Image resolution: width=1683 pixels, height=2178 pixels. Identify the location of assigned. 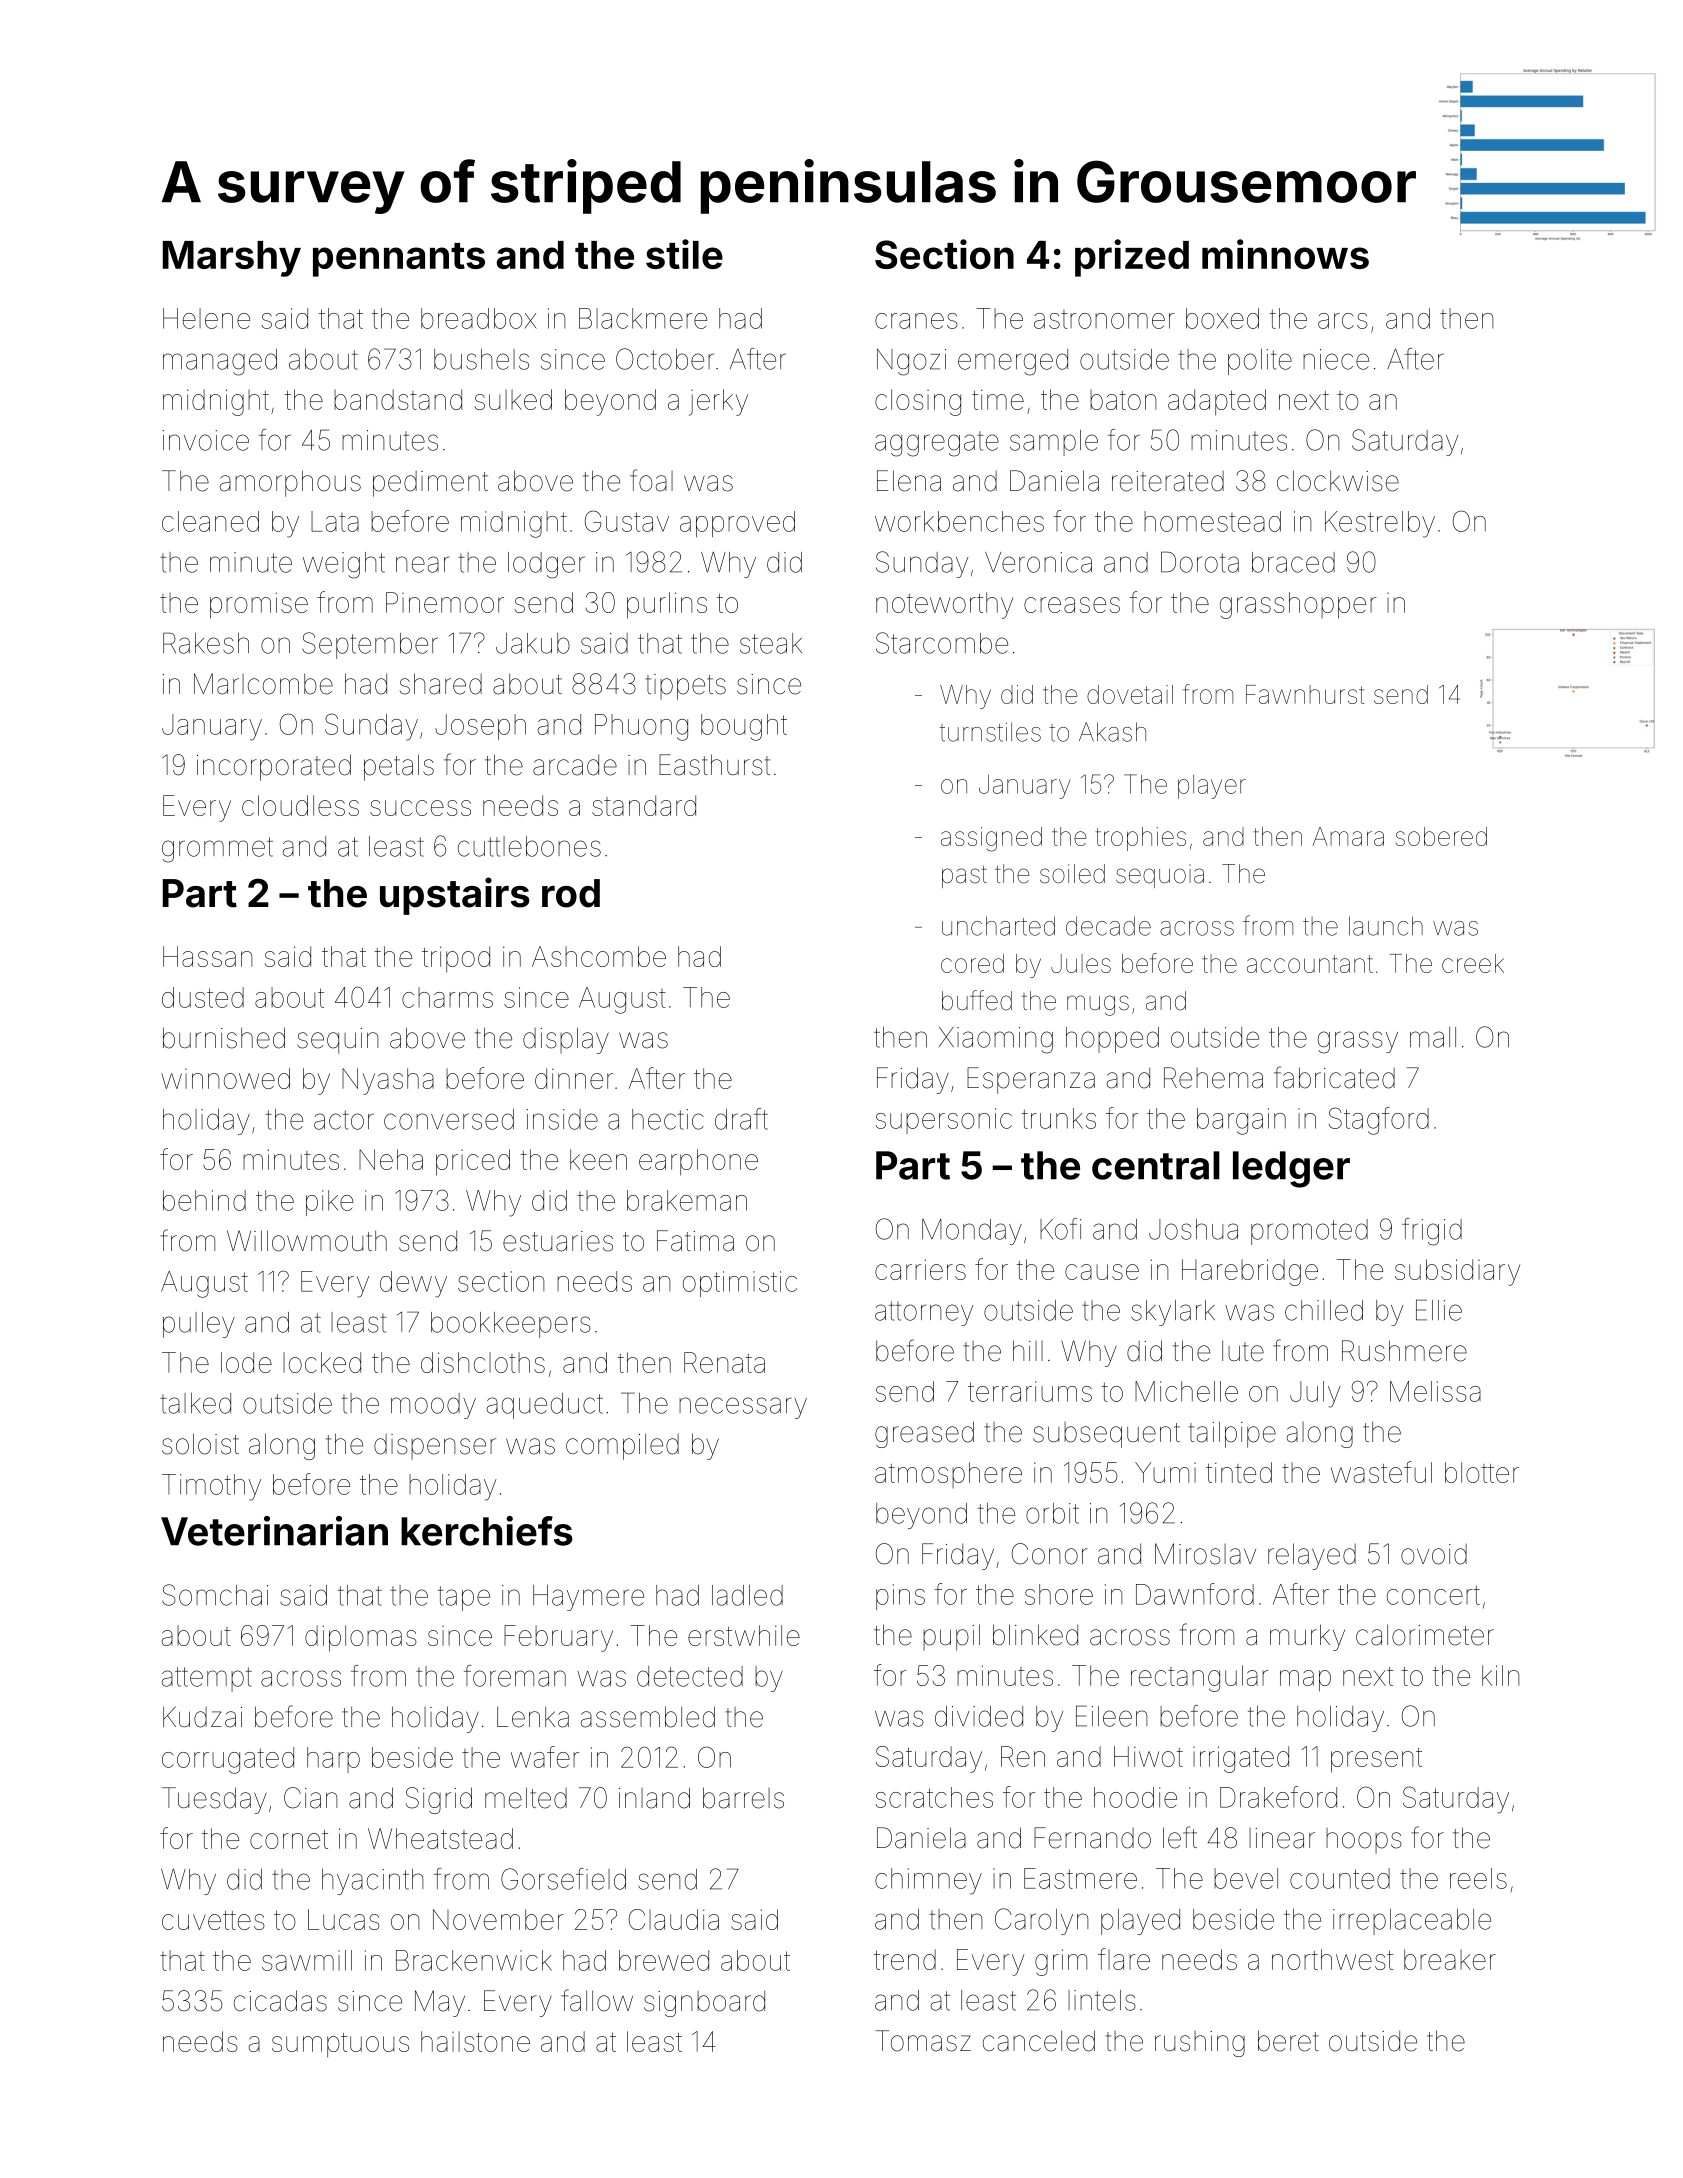
(991, 839).
